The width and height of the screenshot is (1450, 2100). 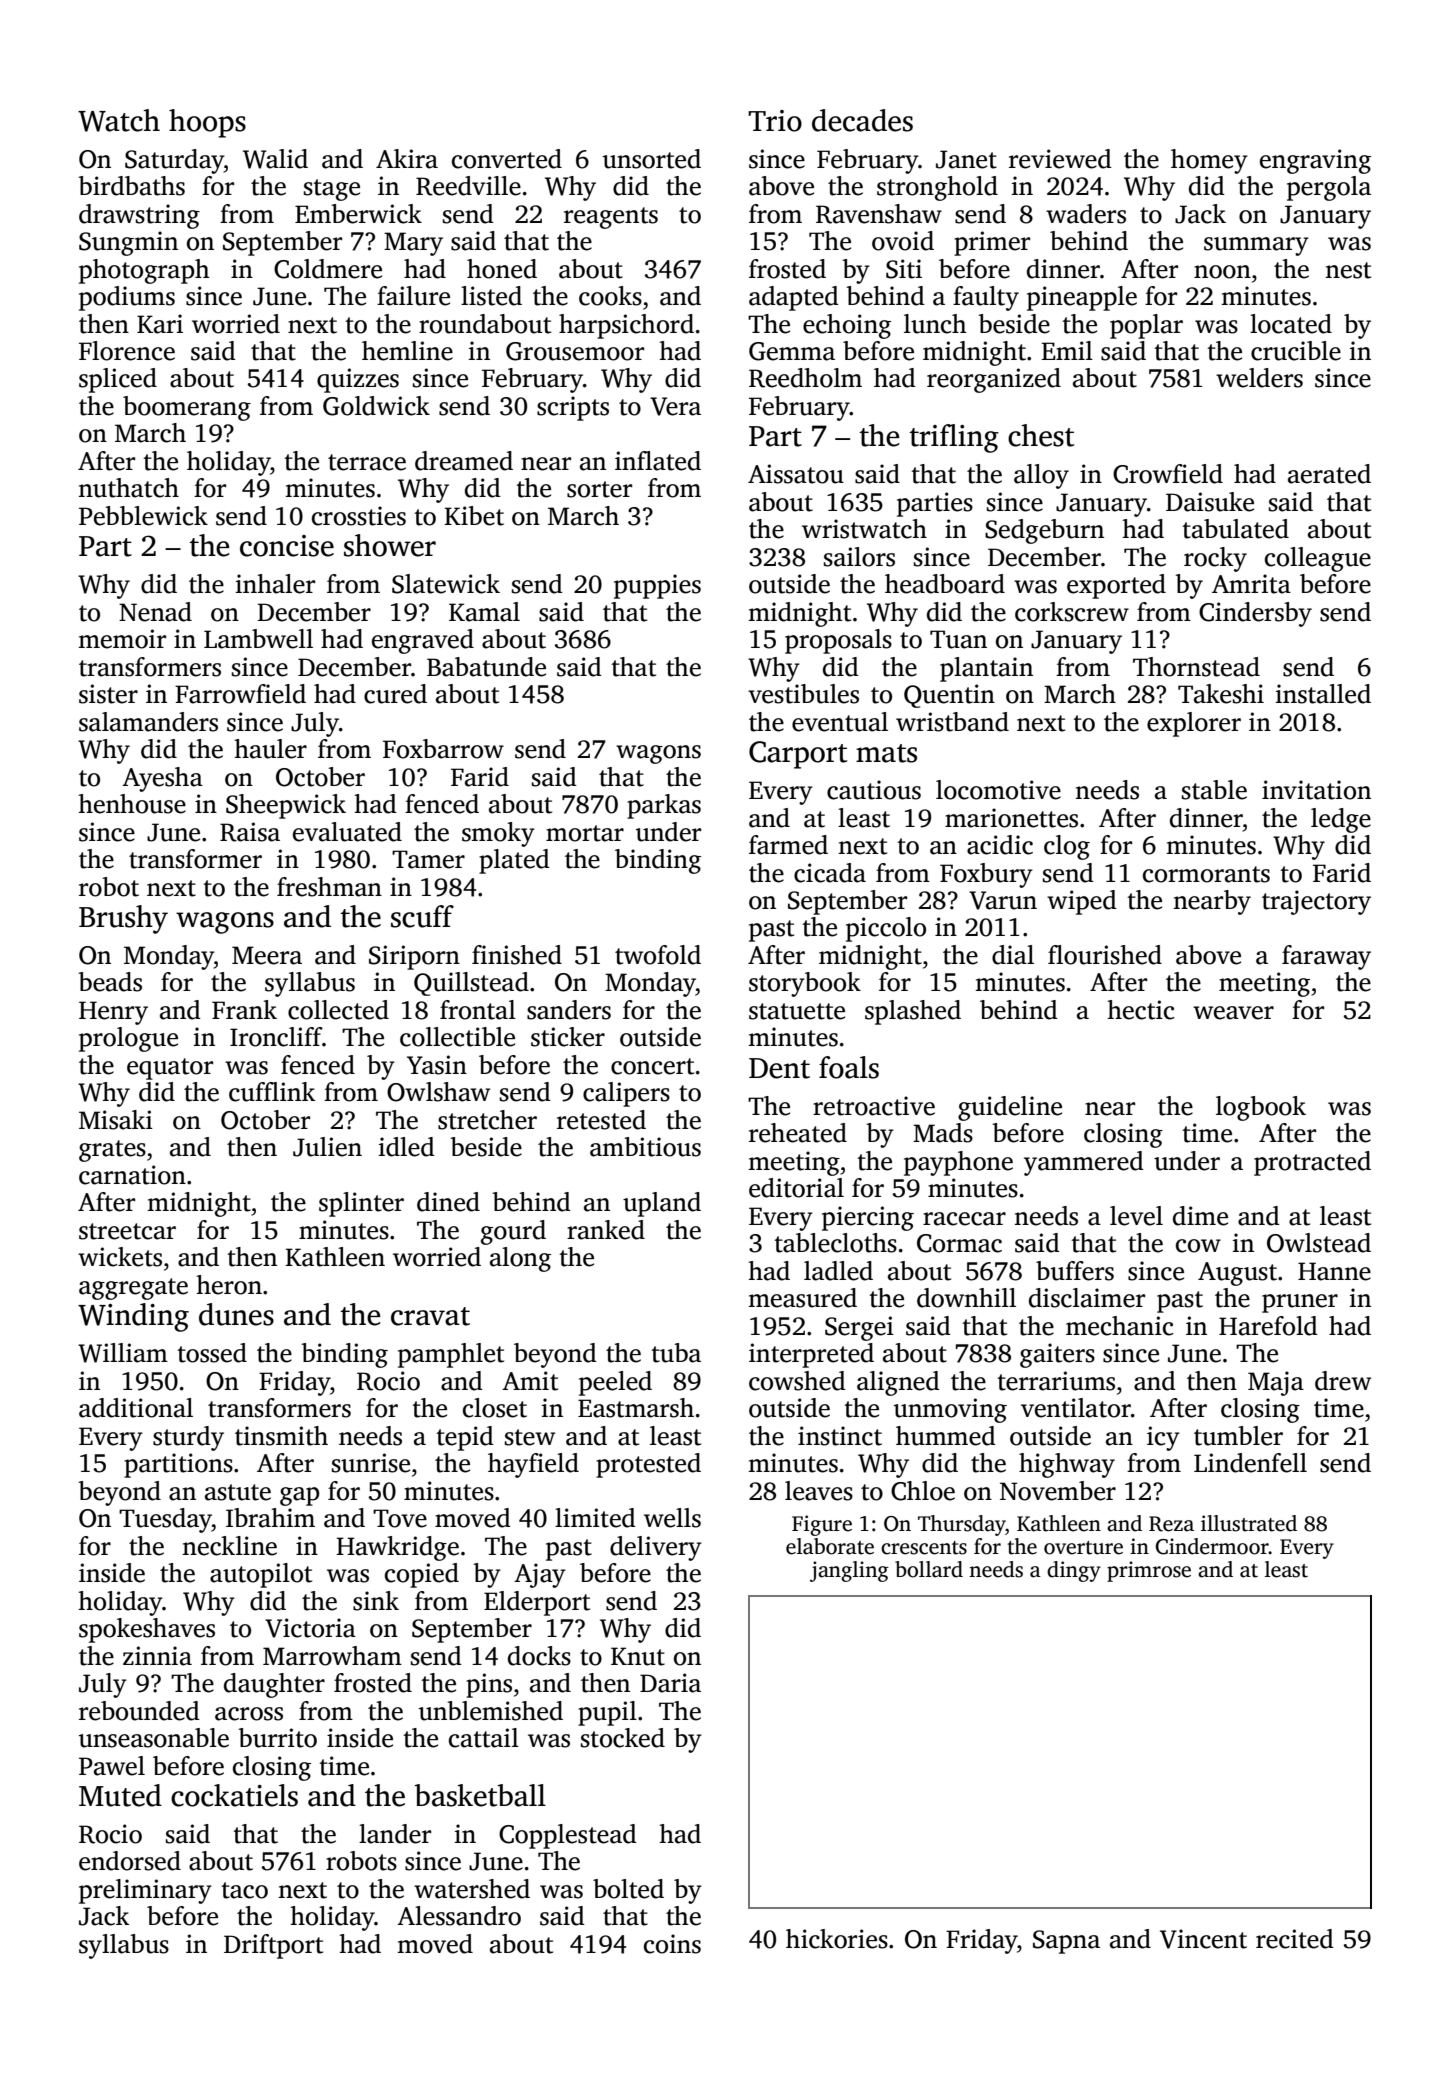 What do you see at coordinates (273, 1946) in the screenshot?
I see `Driftport` at bounding box center [273, 1946].
